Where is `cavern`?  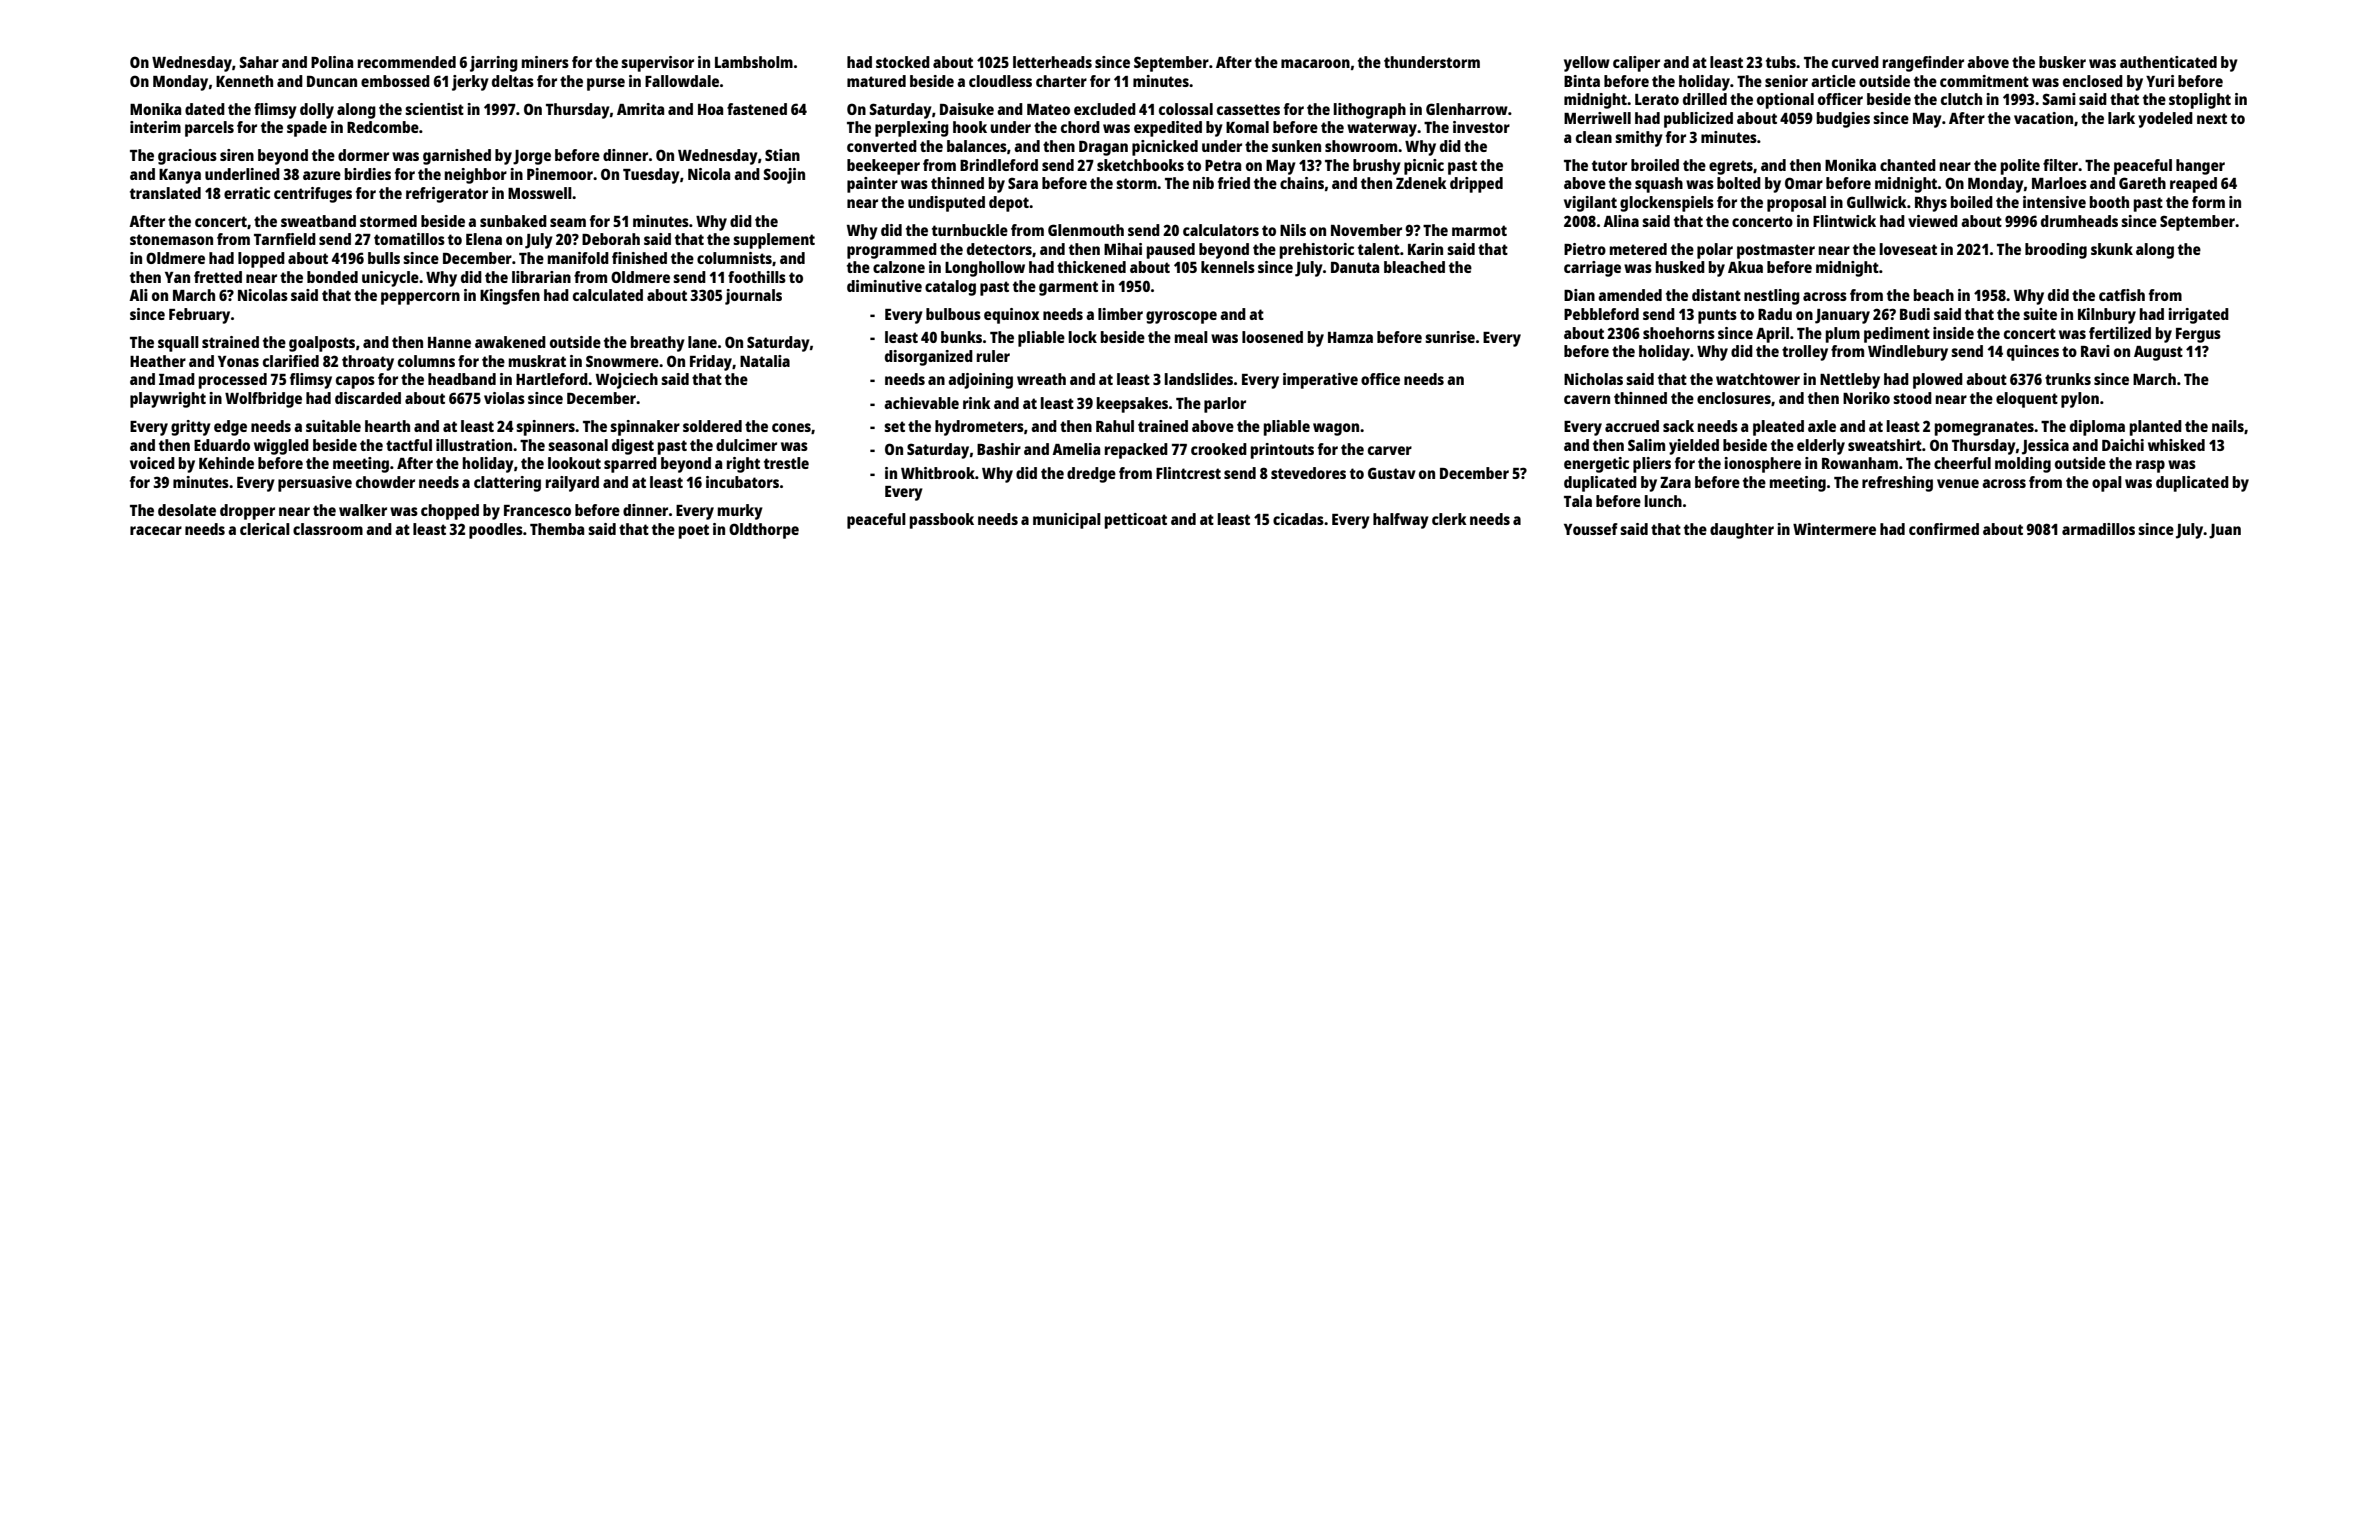
cavern is located at coordinates (1587, 399).
